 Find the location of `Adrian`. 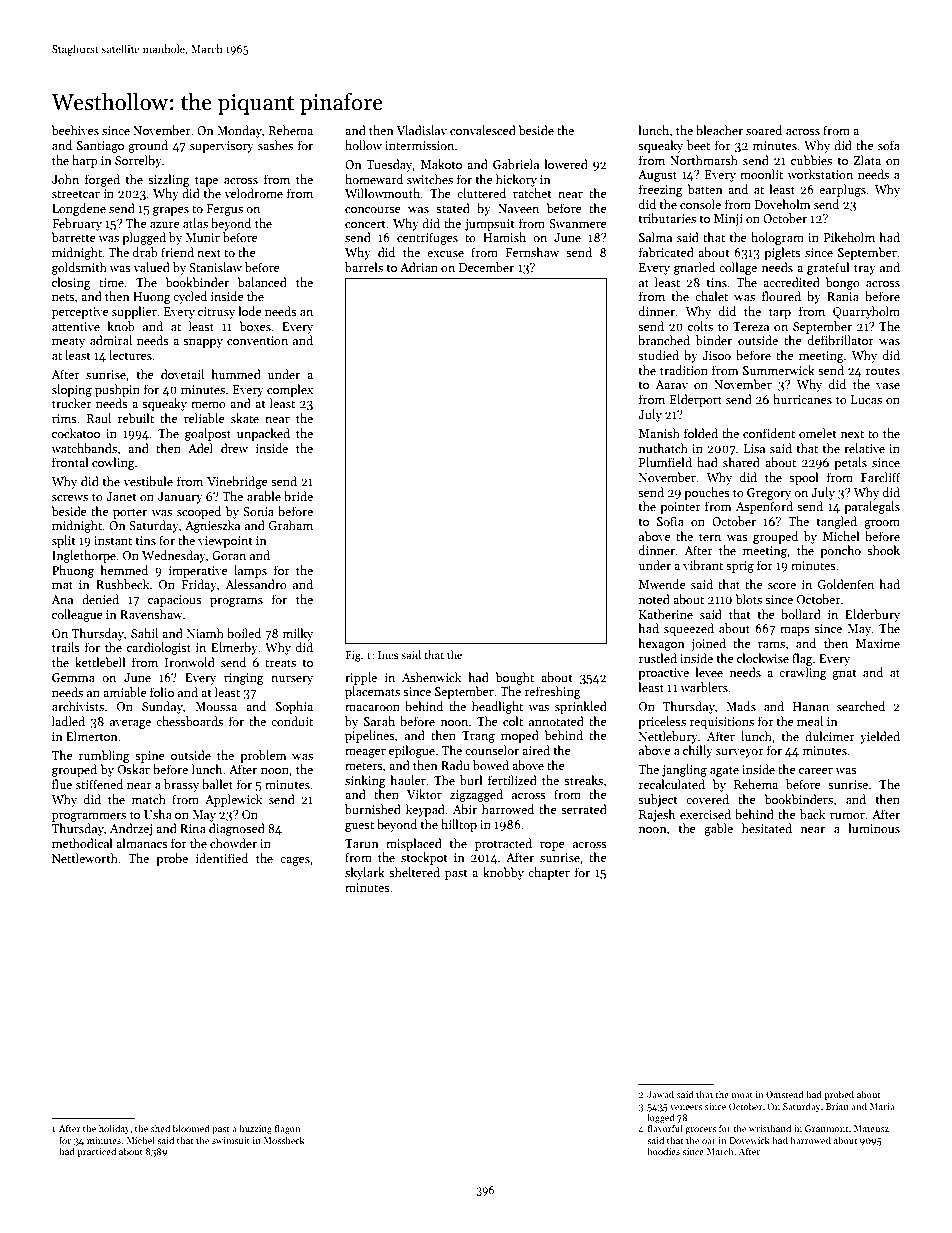

Adrian is located at coordinates (419, 267).
